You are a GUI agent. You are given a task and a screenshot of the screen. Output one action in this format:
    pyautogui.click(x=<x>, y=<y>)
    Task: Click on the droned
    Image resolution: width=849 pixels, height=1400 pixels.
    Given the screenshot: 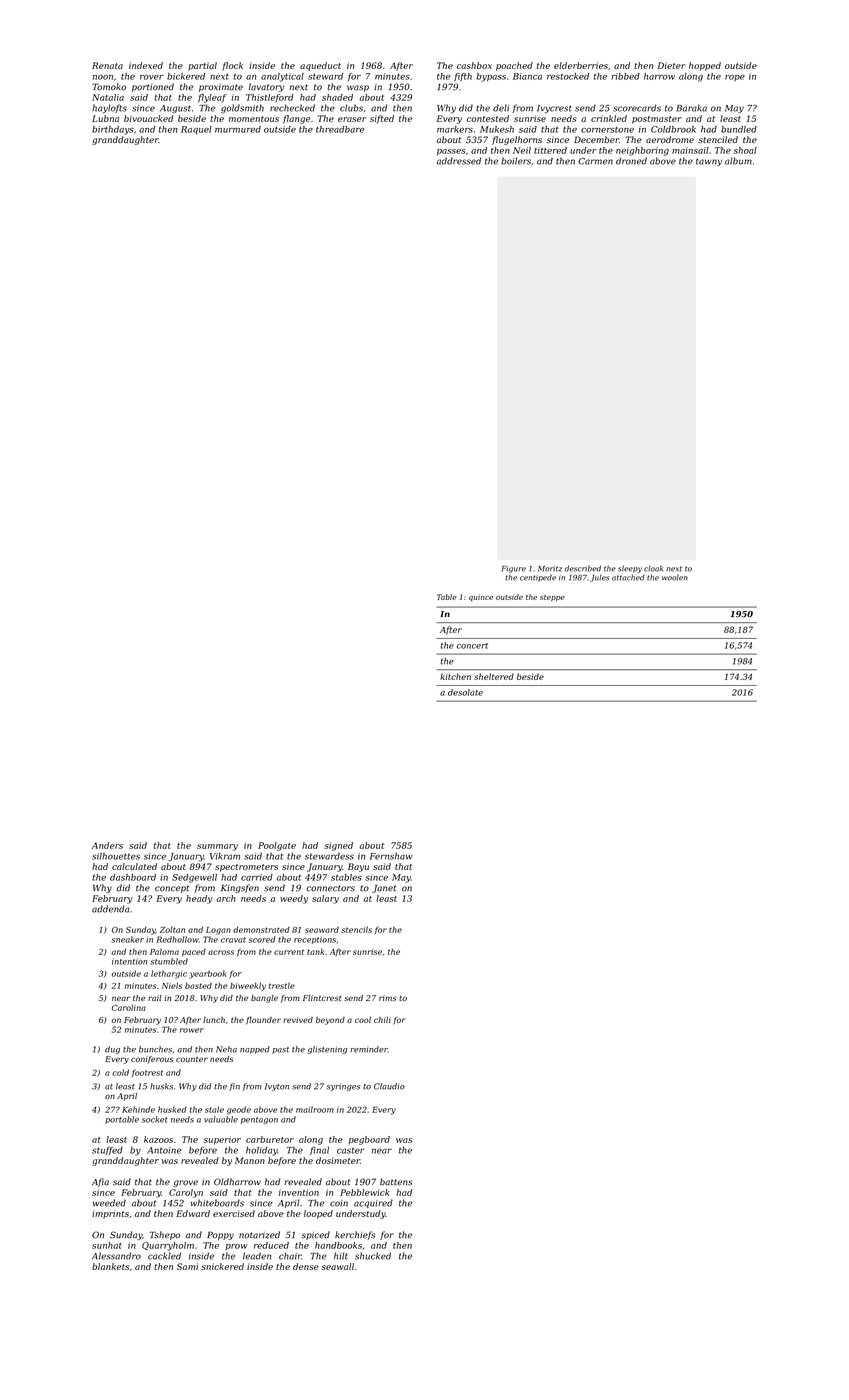 What is the action you would take?
    pyautogui.click(x=631, y=161)
